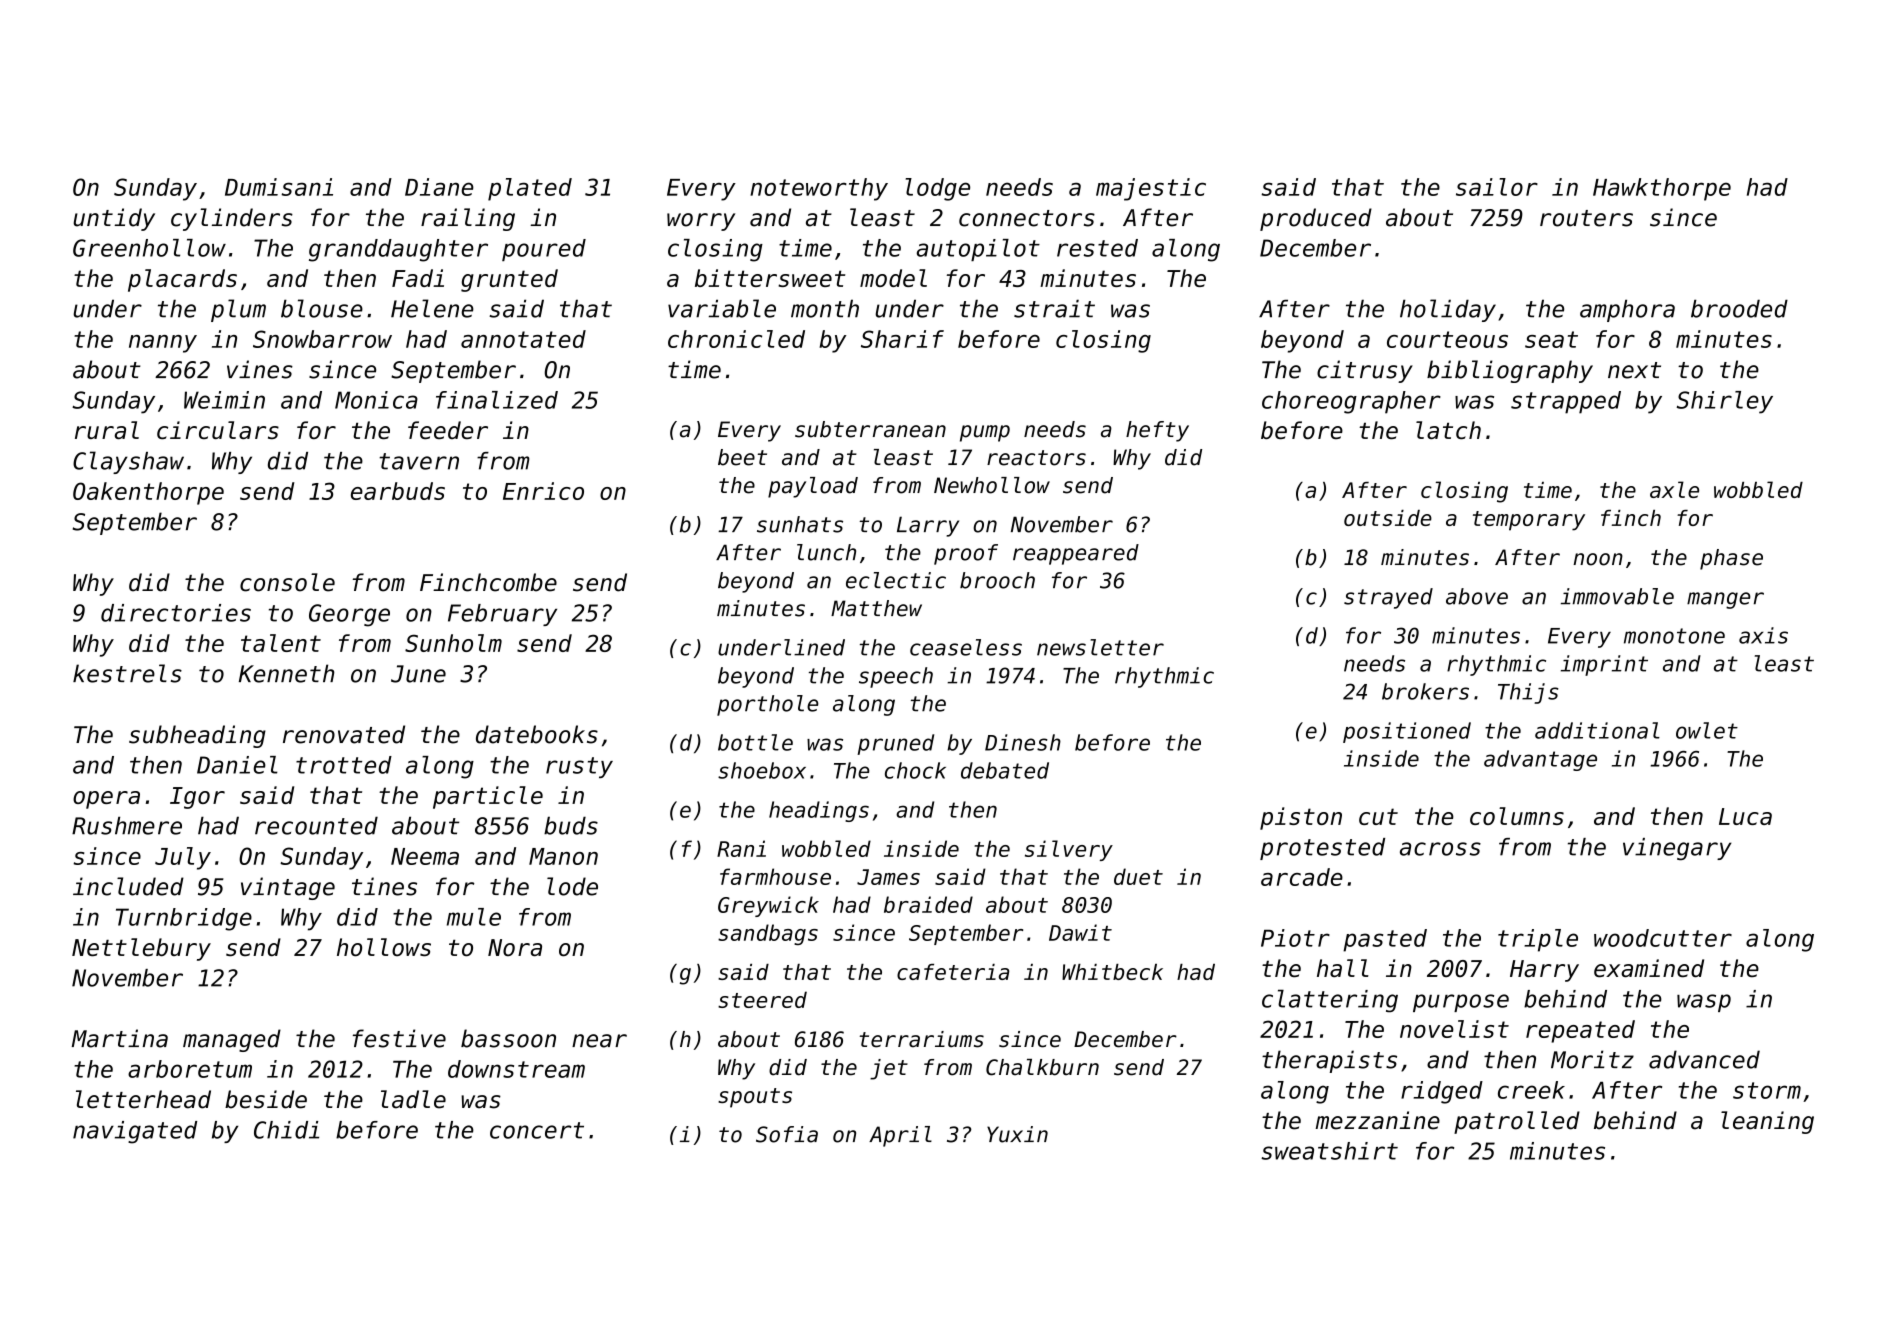  I want to click on Yuxin, so click(1017, 1134).
